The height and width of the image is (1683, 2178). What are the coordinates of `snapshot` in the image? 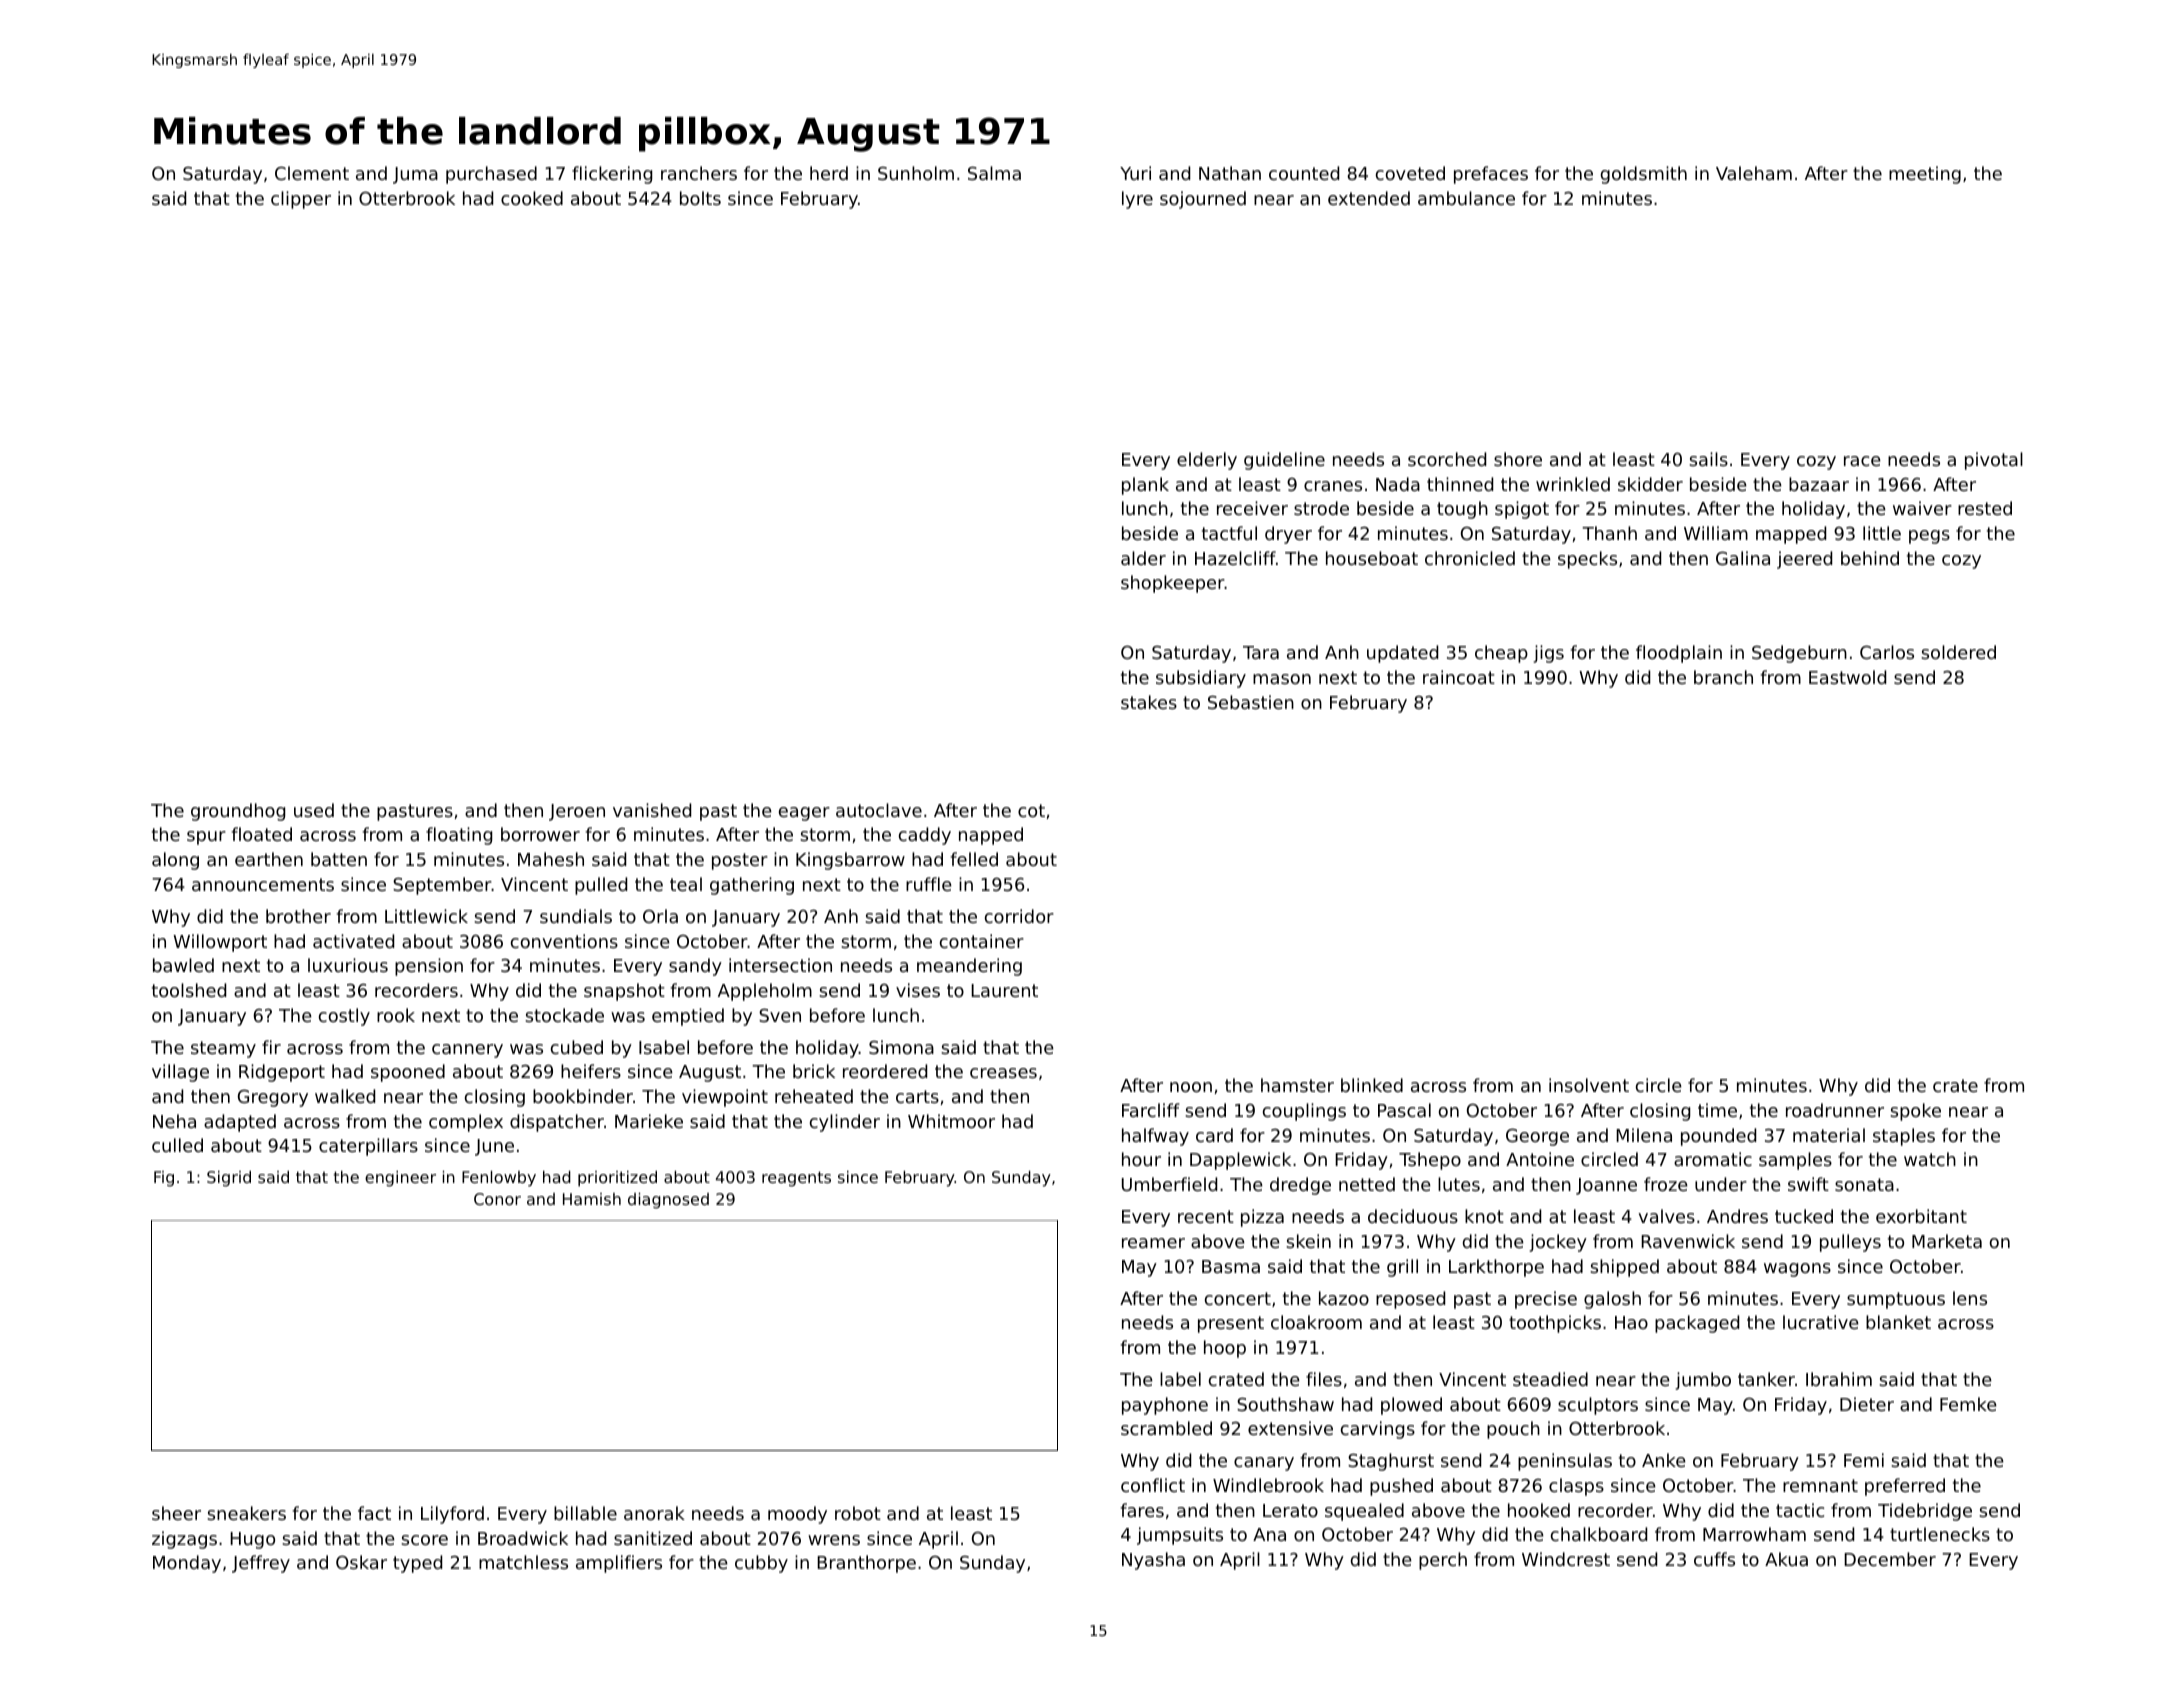 It's located at (624, 992).
